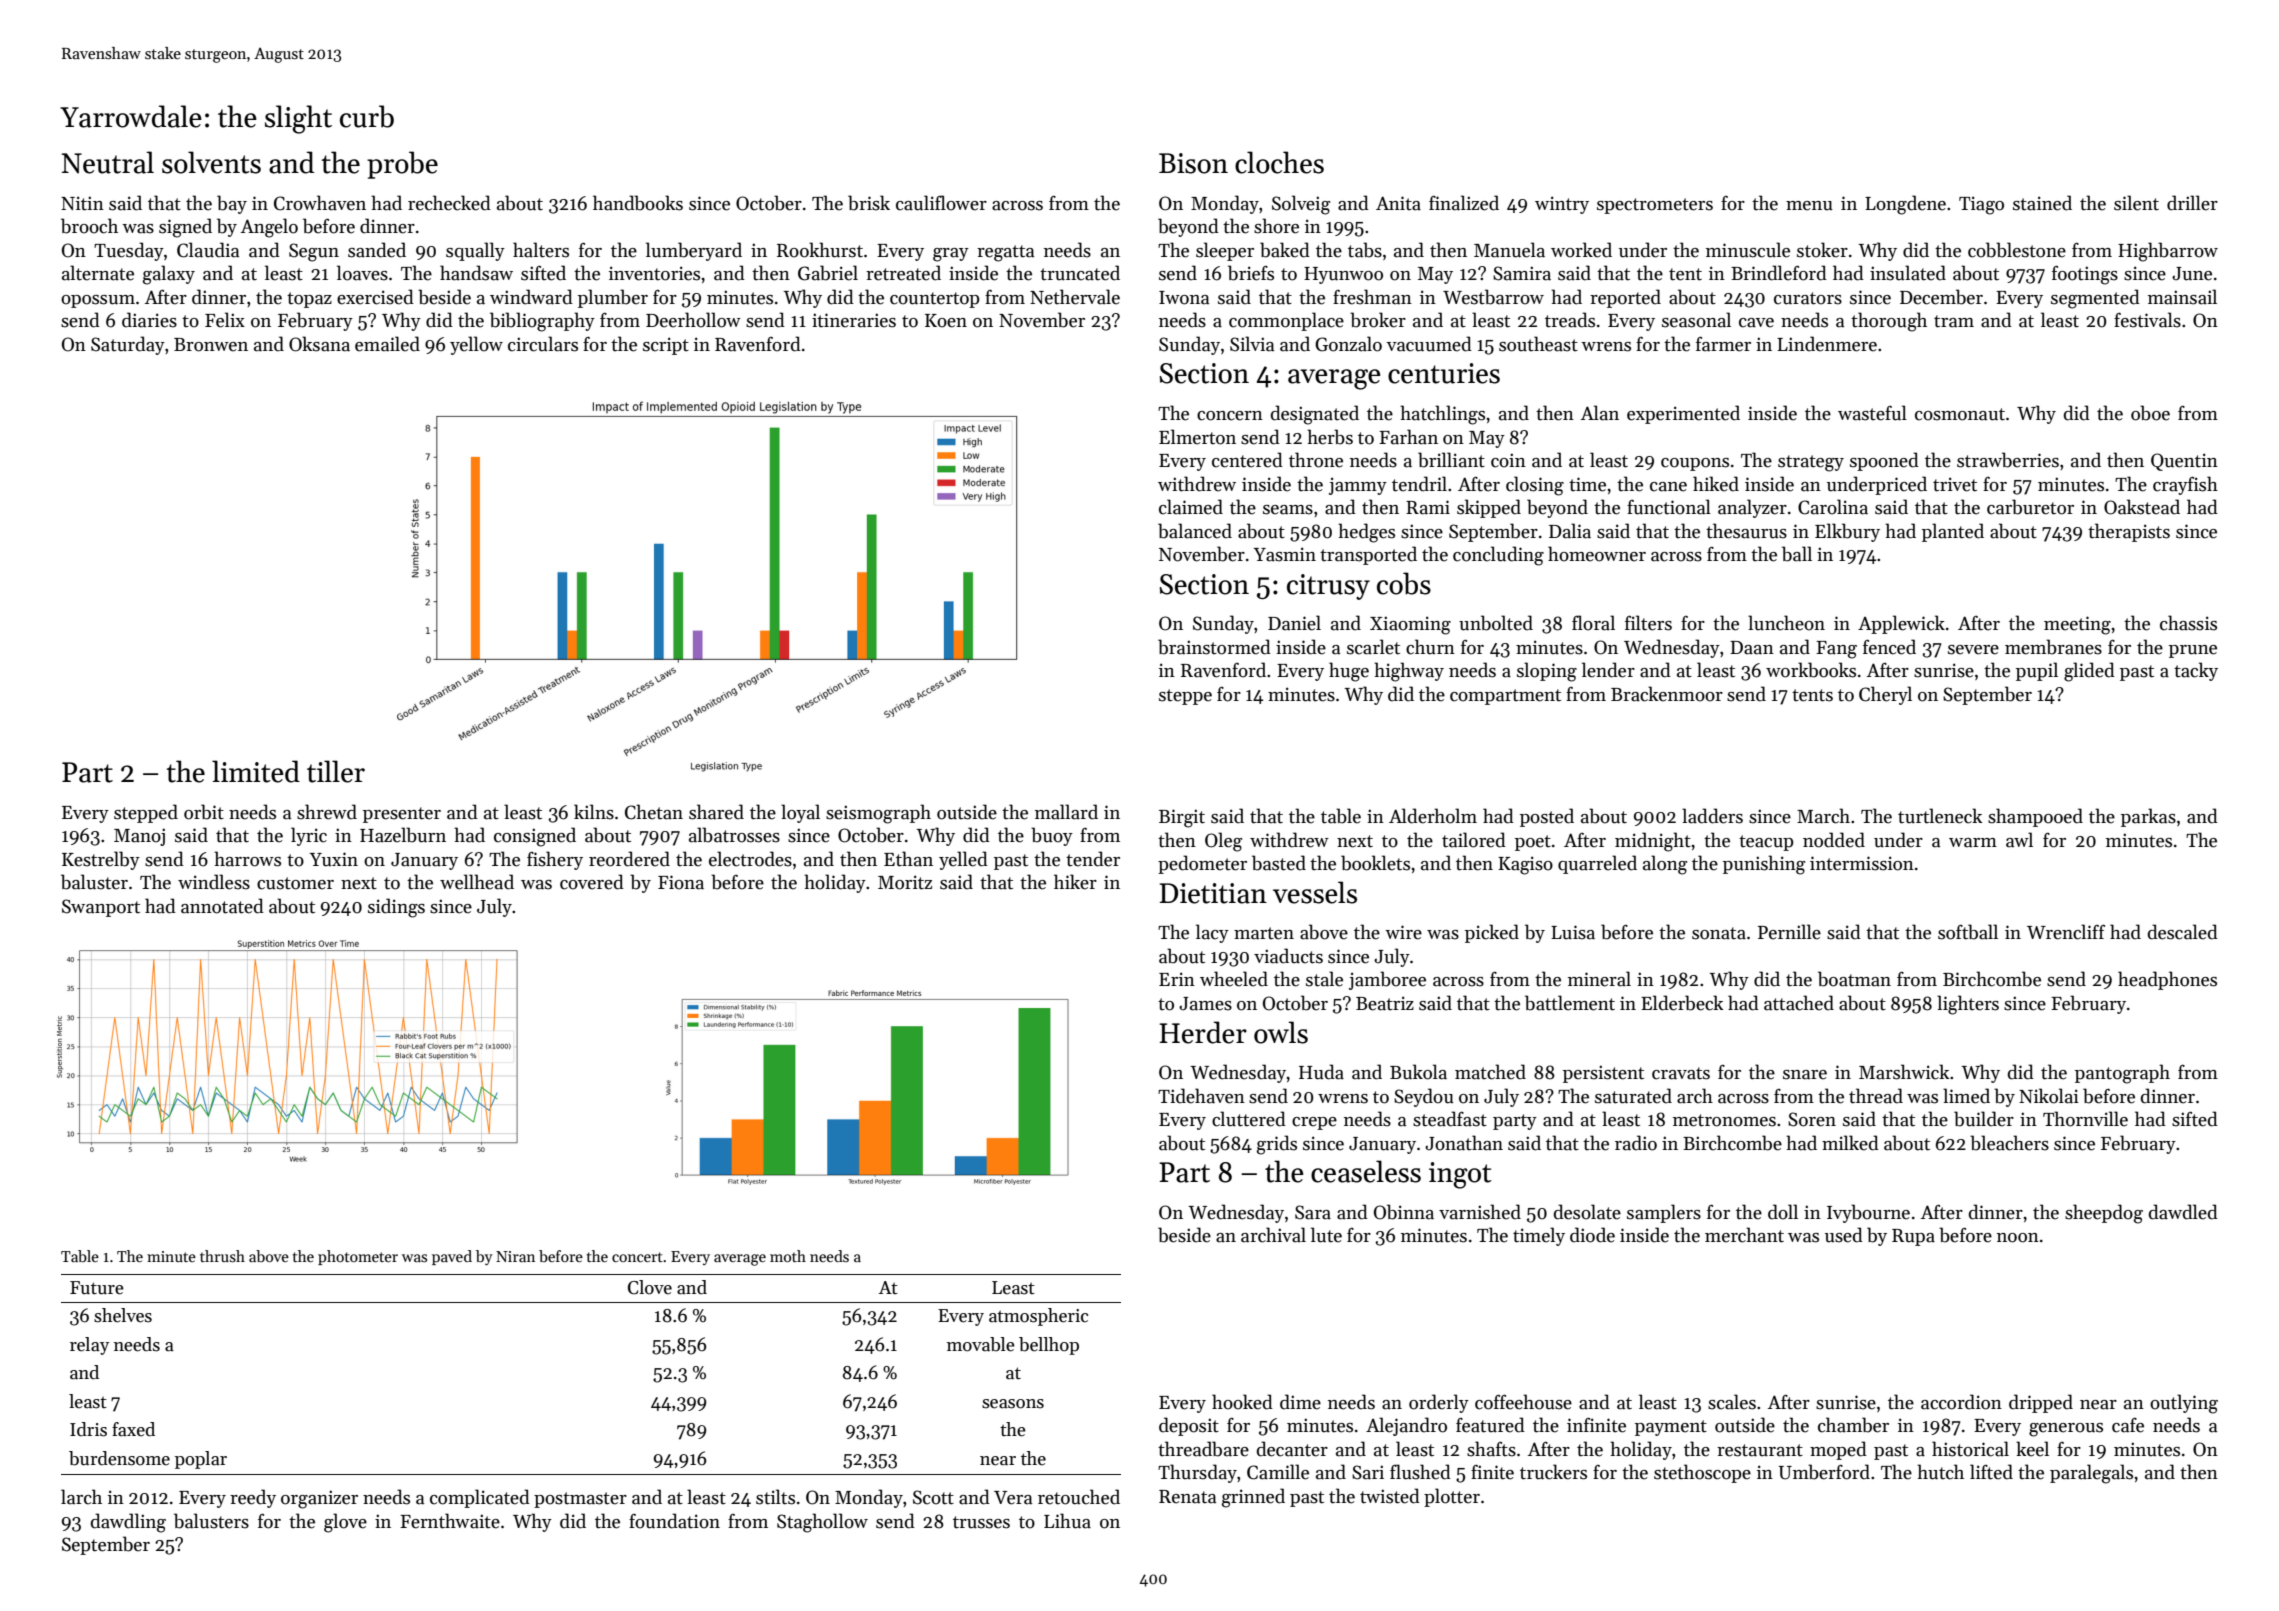  I want to click on Chetan, so click(654, 812).
